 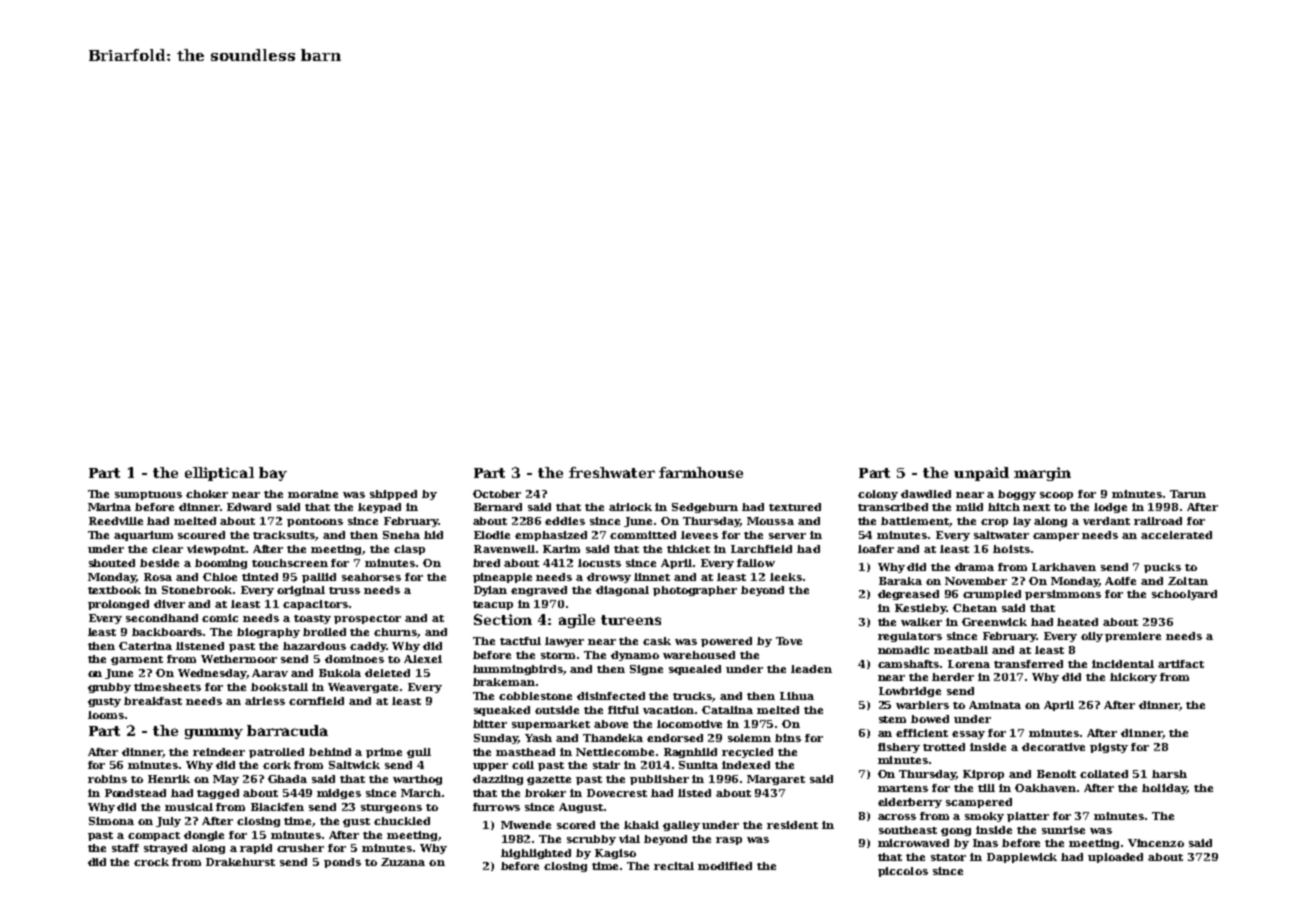 I want to click on Tarun, so click(x=1188, y=494).
